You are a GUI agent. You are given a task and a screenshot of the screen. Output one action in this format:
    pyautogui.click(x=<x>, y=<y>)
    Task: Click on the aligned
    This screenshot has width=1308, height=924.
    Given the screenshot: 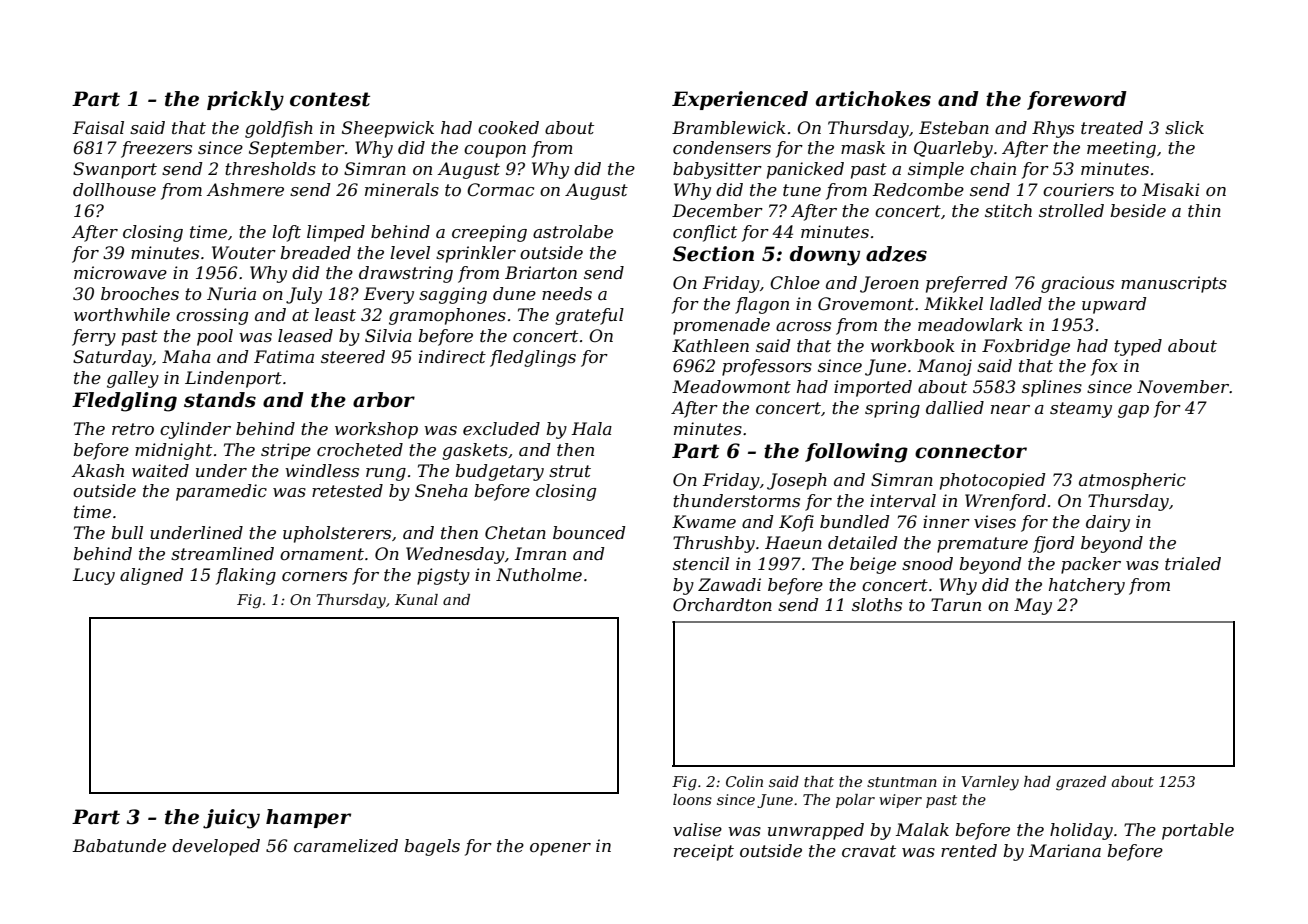 What is the action you would take?
    pyautogui.click(x=151, y=576)
